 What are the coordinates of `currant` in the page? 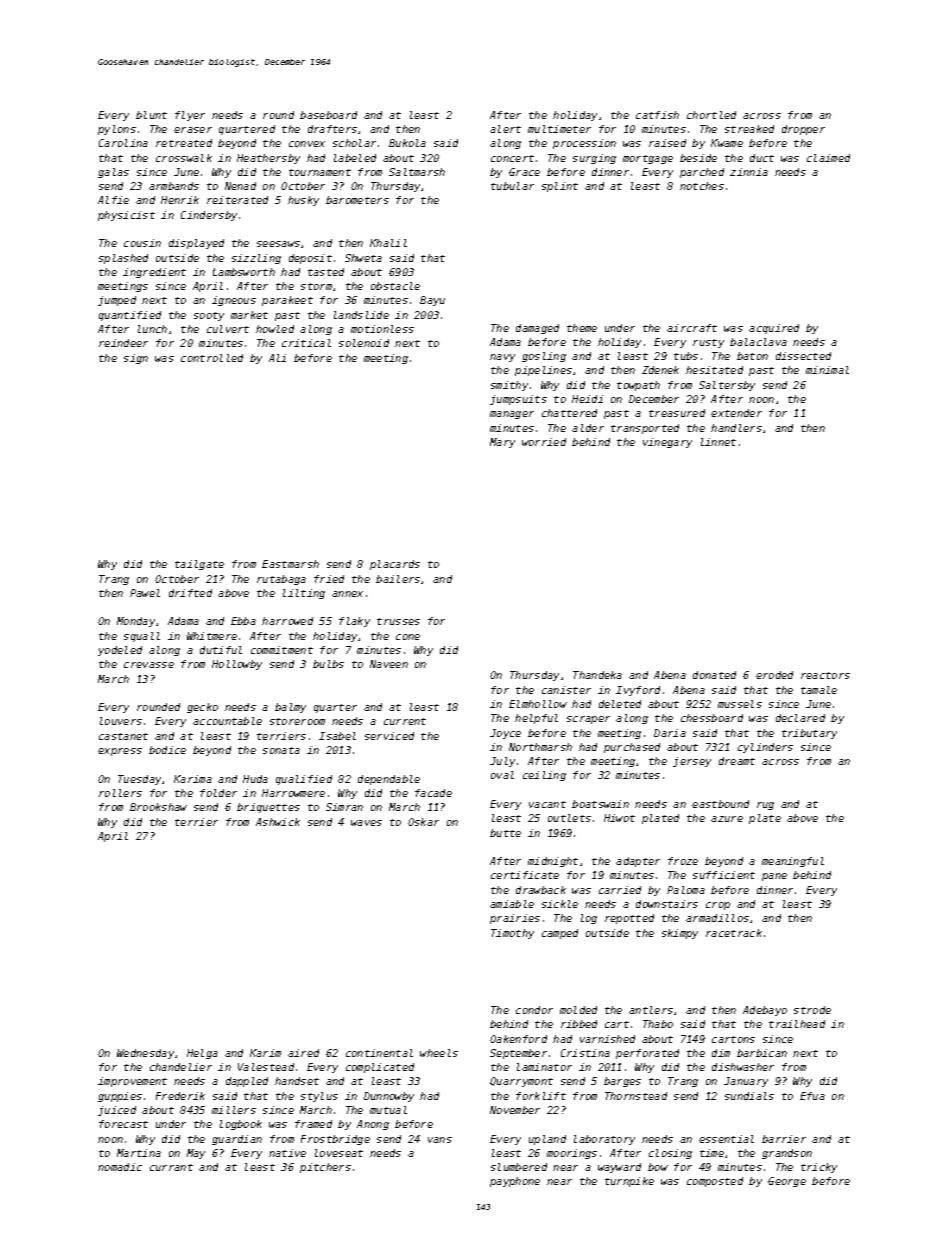 It's located at (171, 1167).
